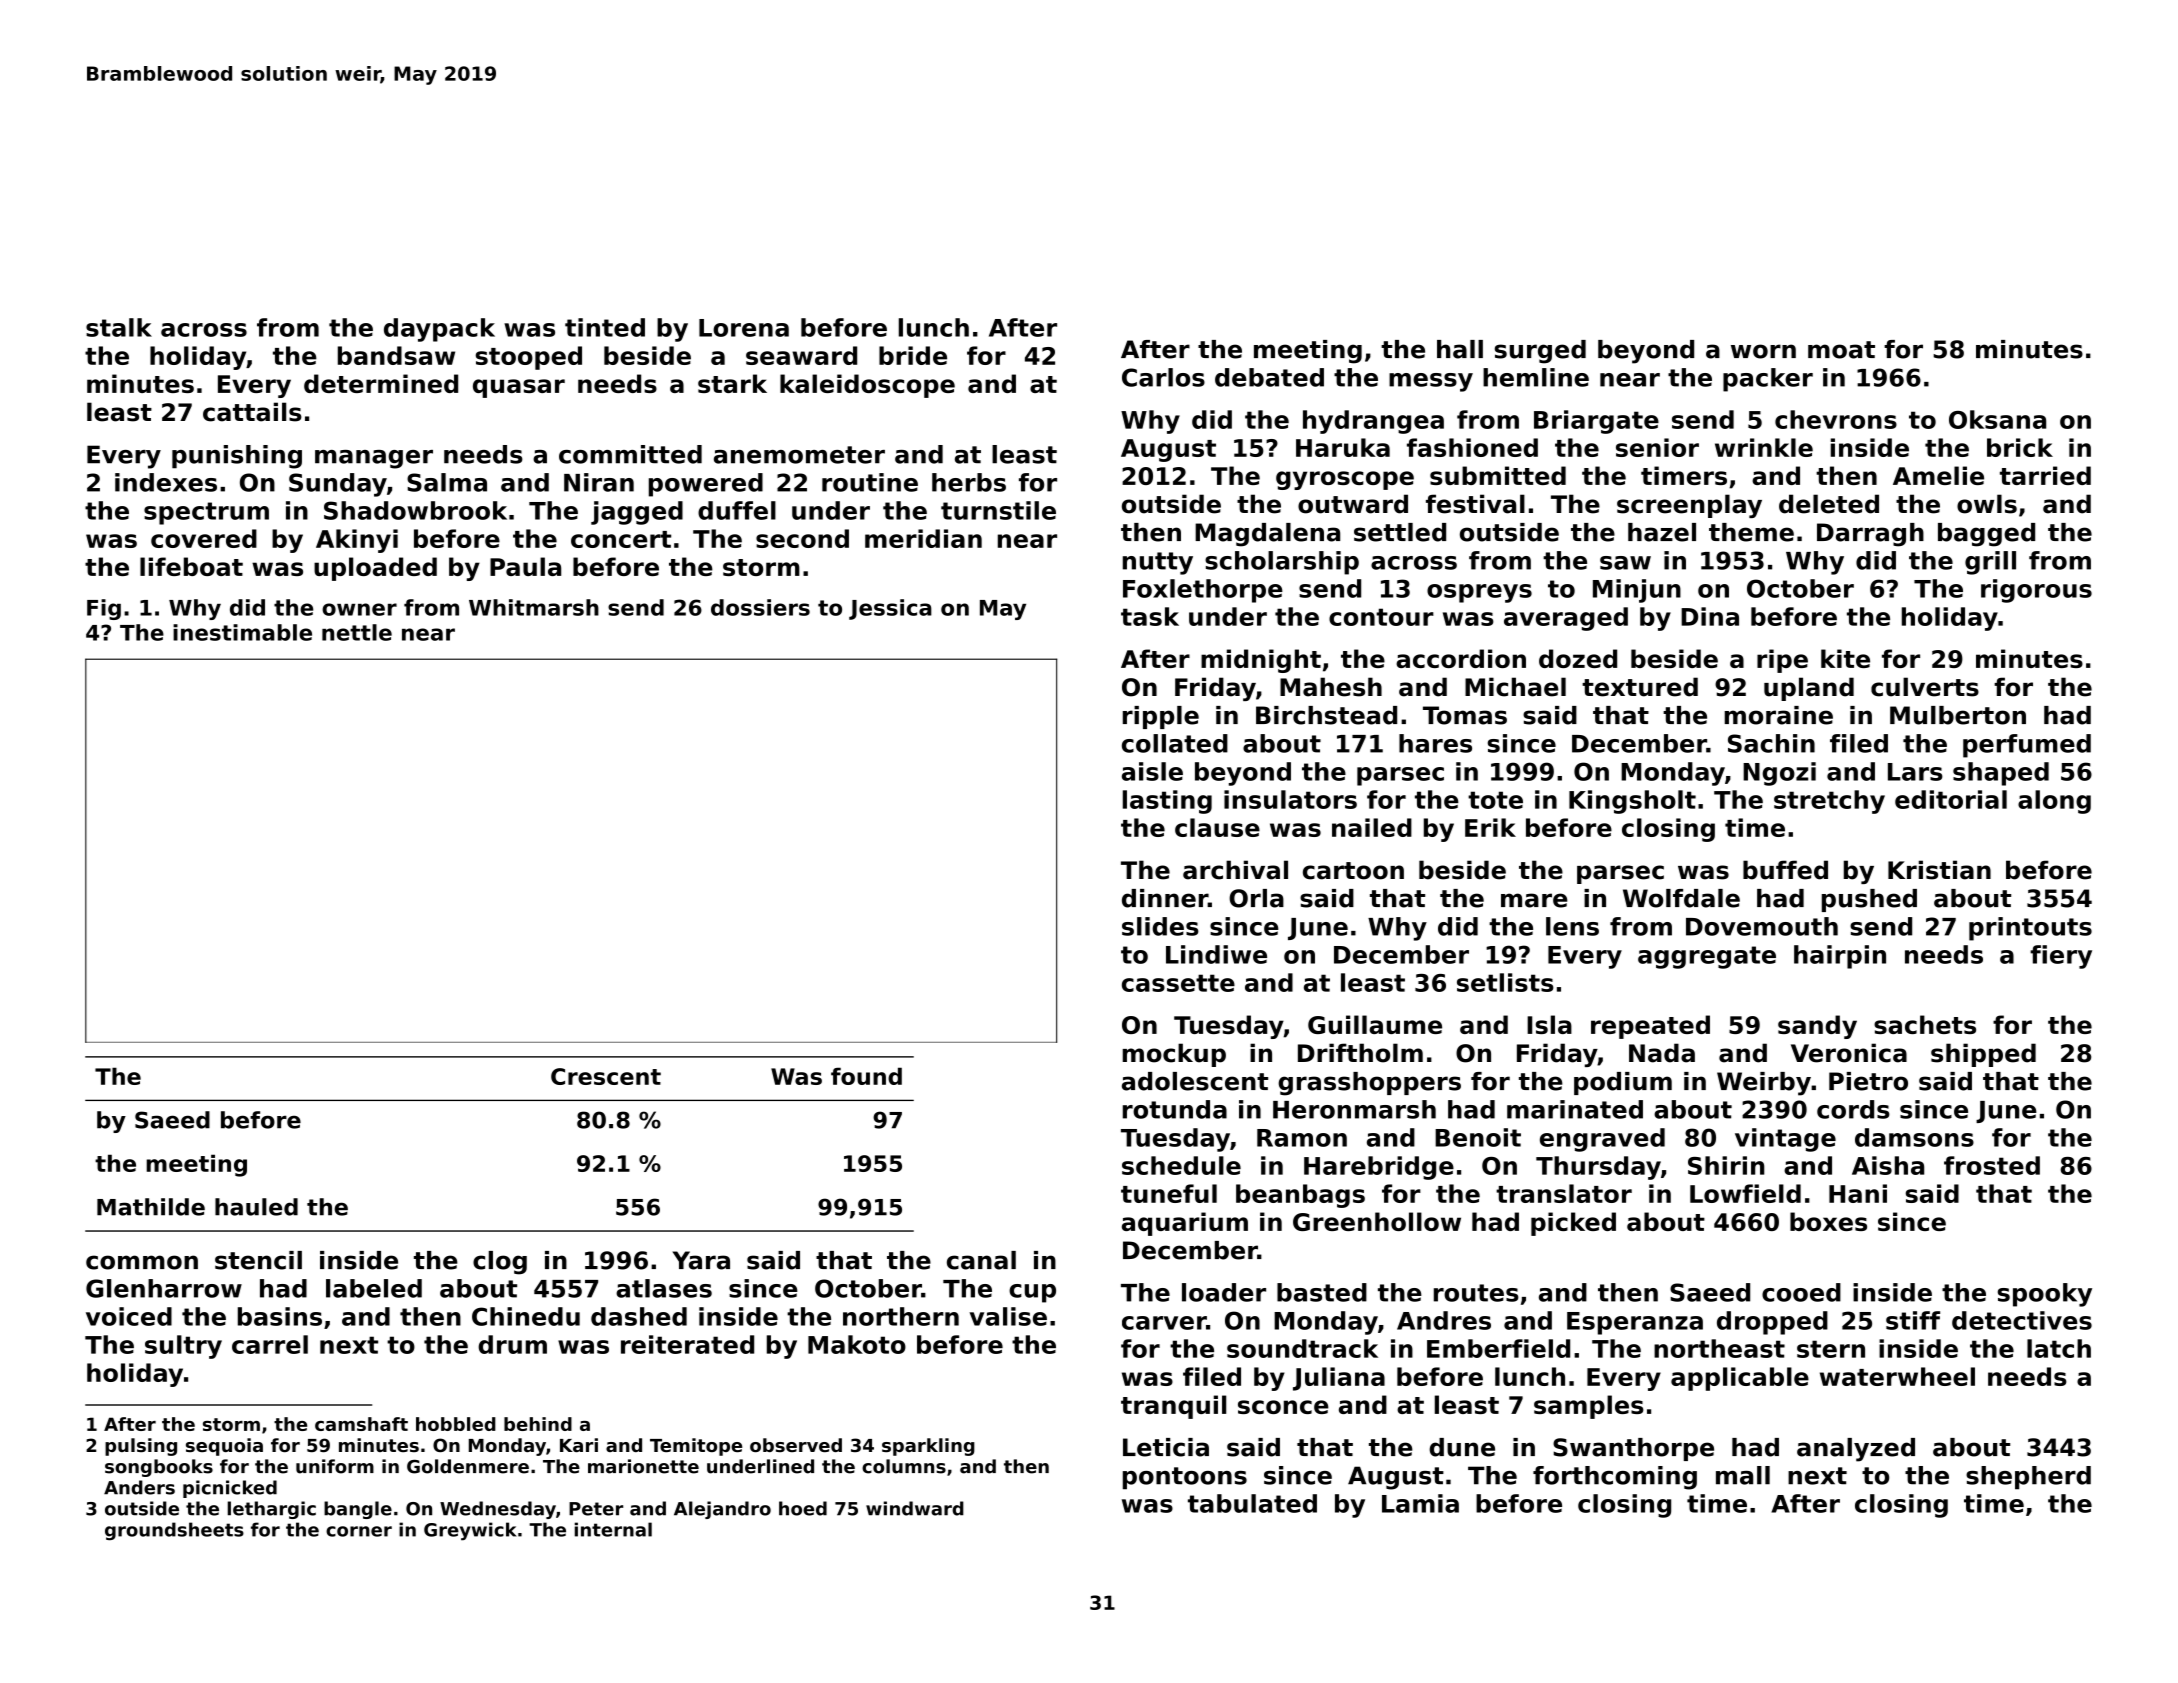 The height and width of the page is (1683, 2178). Describe the element at coordinates (1375, 1024) in the page. I see `Guillaume` at that location.
